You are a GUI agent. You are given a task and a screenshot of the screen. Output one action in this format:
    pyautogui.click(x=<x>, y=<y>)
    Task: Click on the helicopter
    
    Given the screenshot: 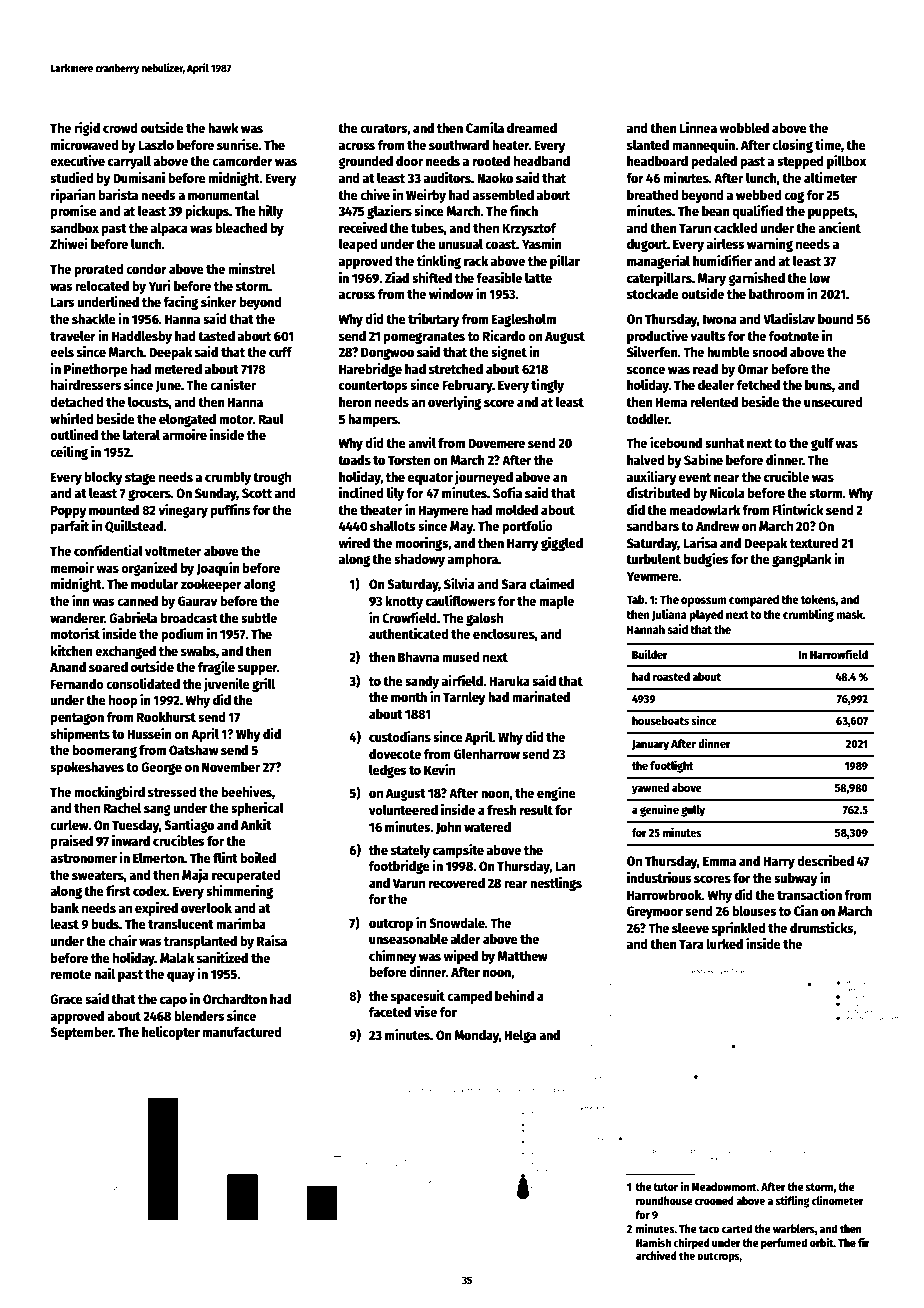 What is the action you would take?
    pyautogui.click(x=171, y=1033)
